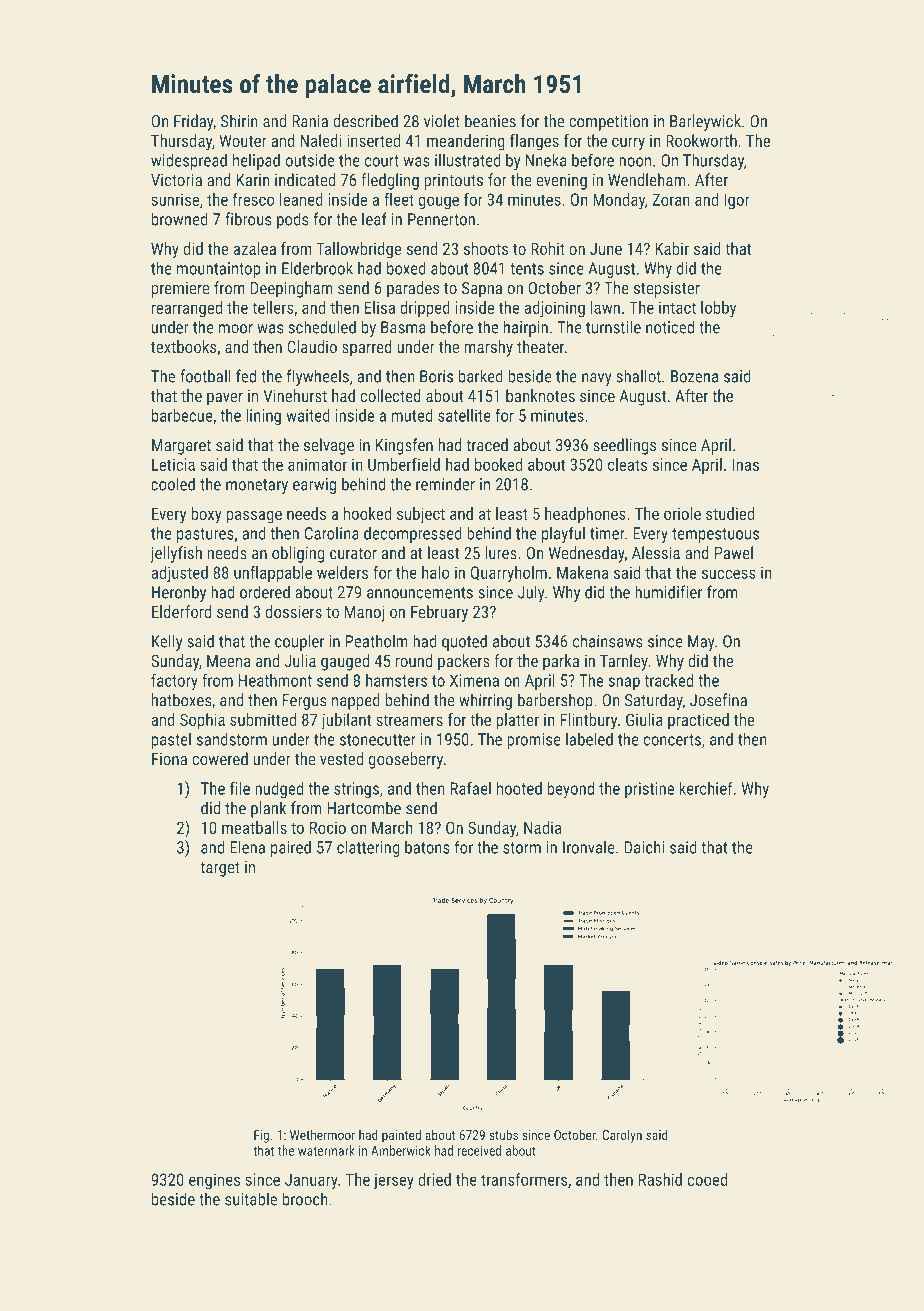  What do you see at coordinates (257, 486) in the page?
I see `monetary` at bounding box center [257, 486].
